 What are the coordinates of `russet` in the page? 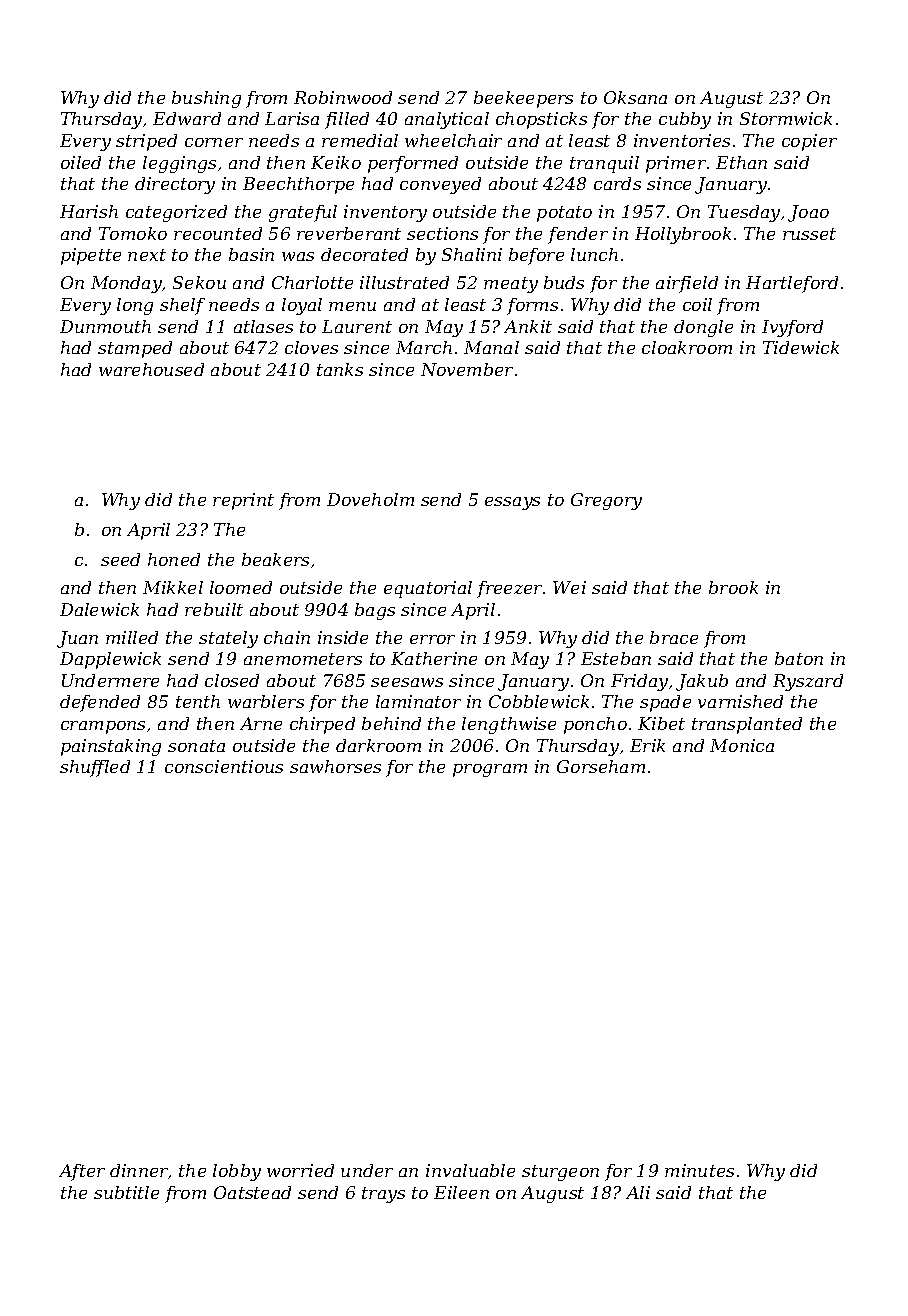 It's located at (809, 234).
